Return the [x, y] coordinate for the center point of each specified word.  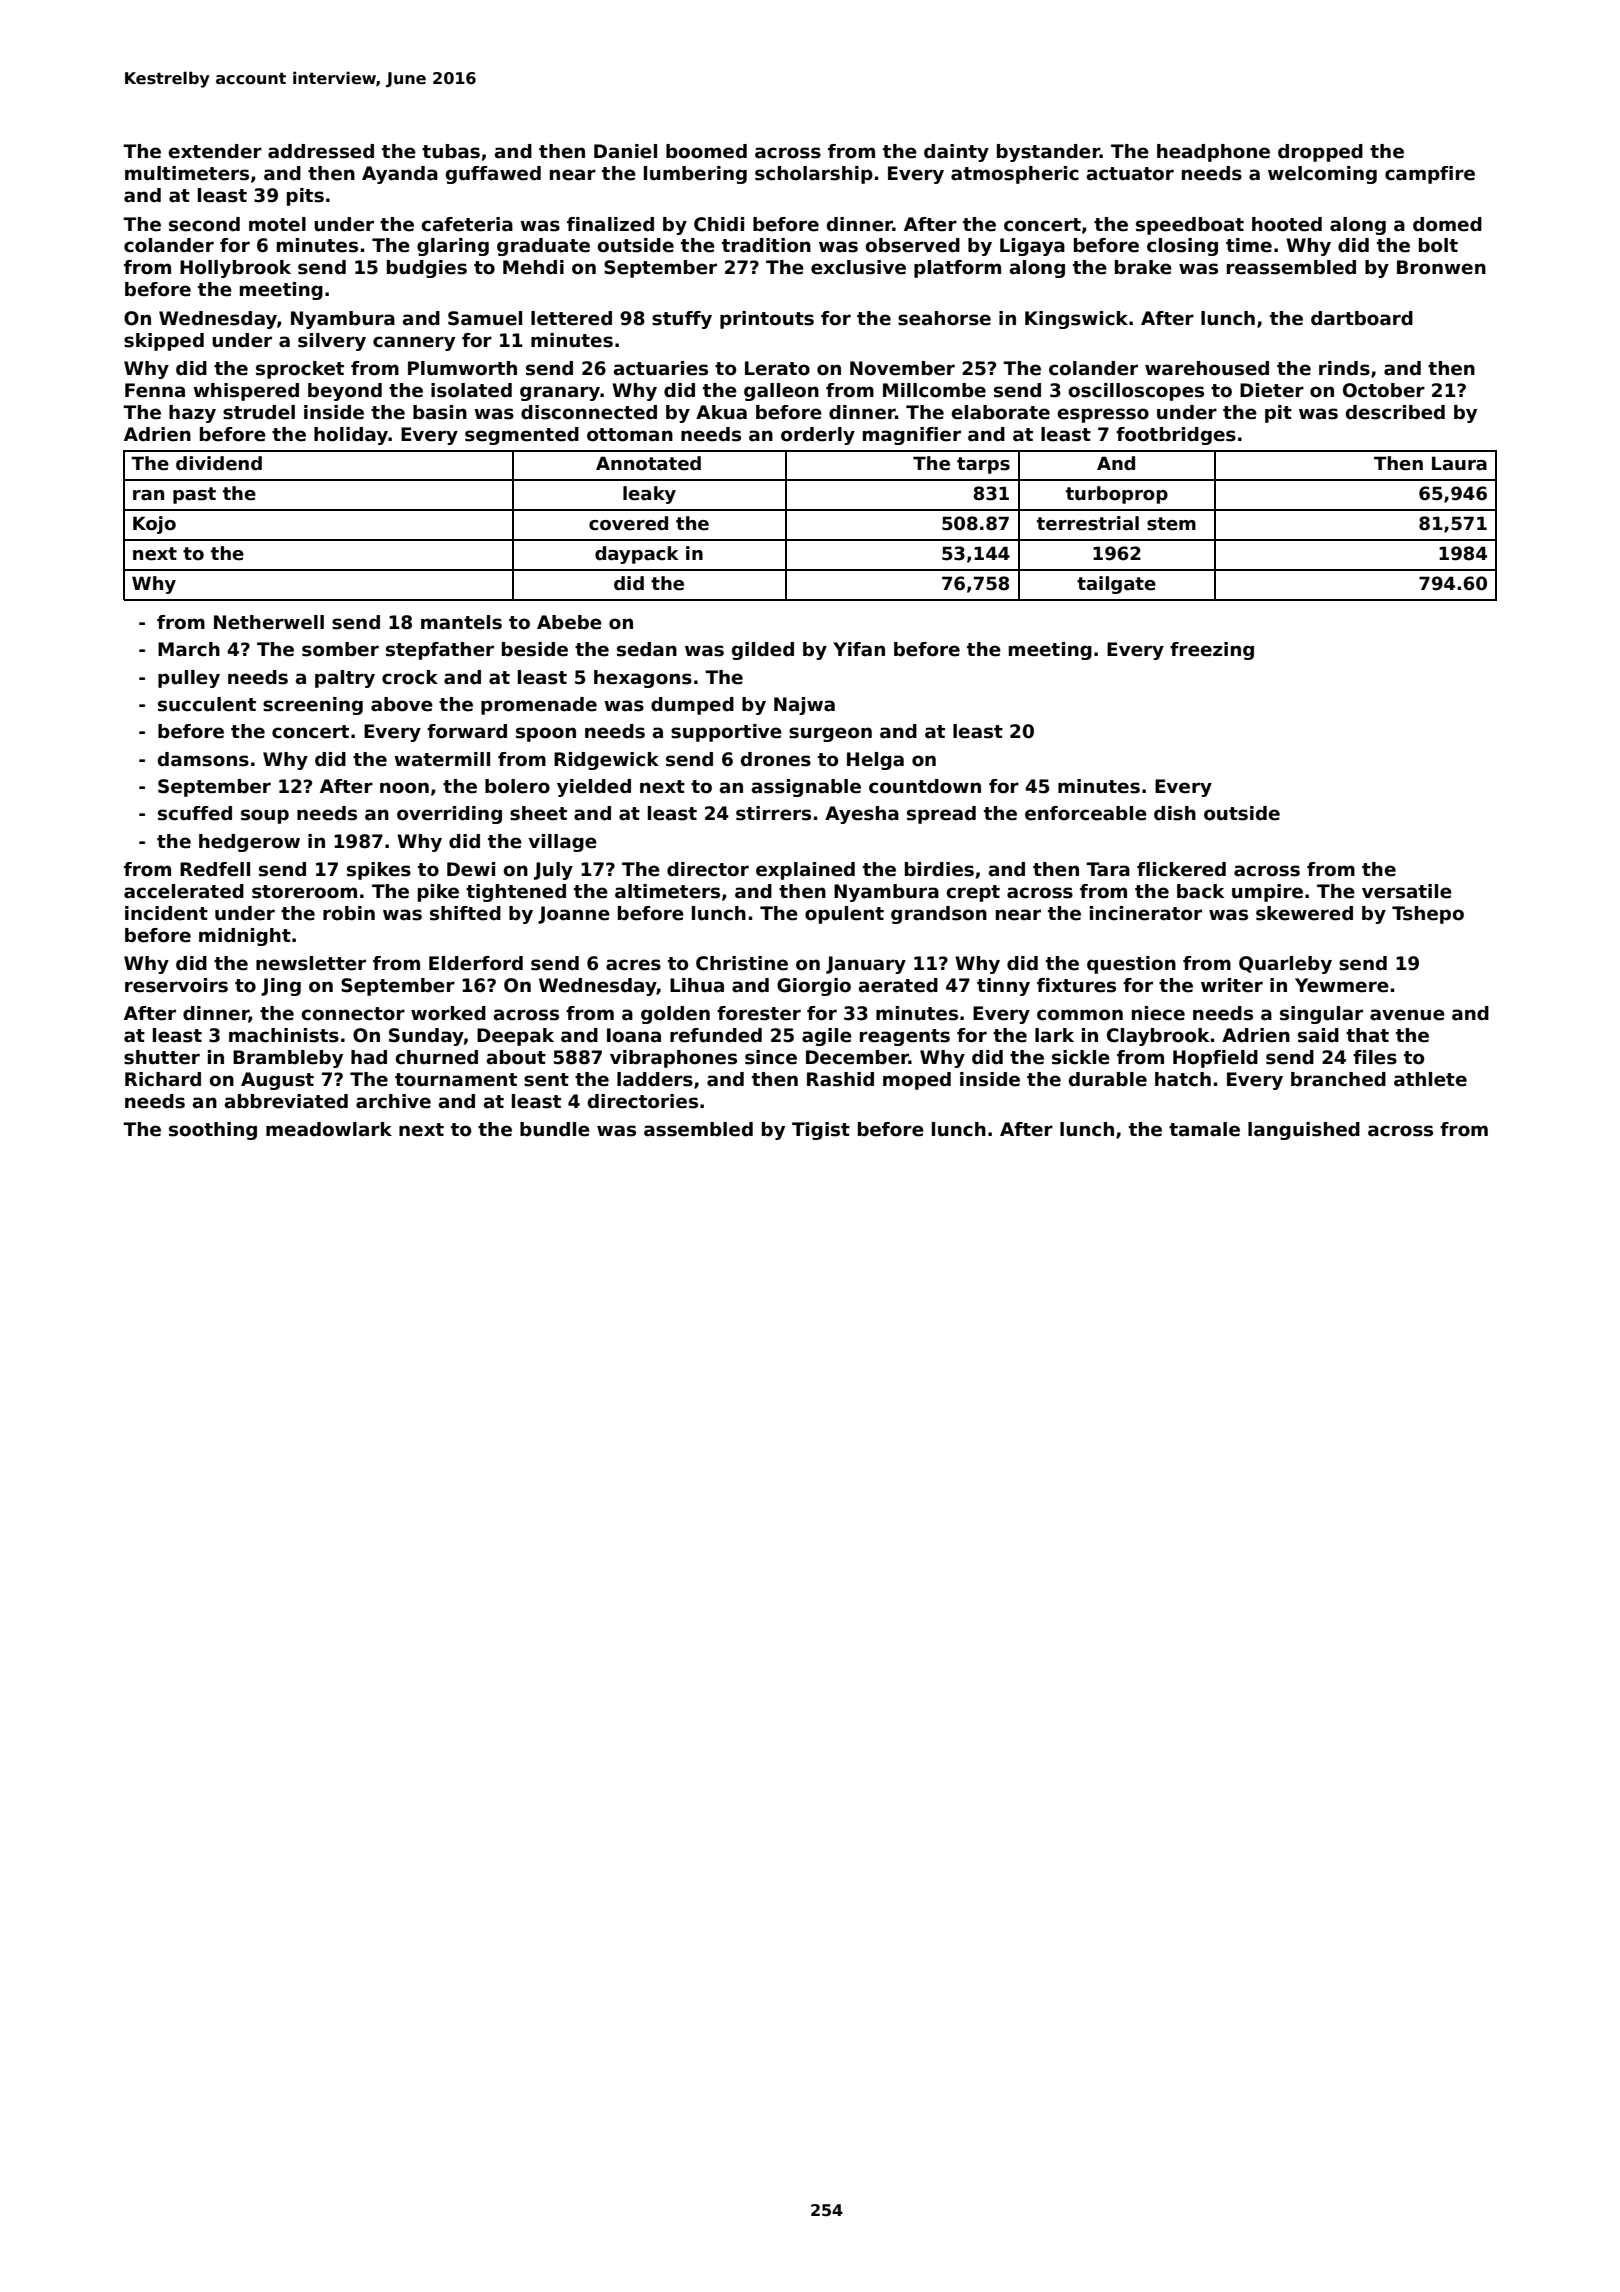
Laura [1459, 463]
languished [1304, 1131]
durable [1108, 1079]
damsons [203, 759]
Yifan [859, 649]
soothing [213, 1131]
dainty [956, 153]
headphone [1213, 153]
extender [215, 151]
